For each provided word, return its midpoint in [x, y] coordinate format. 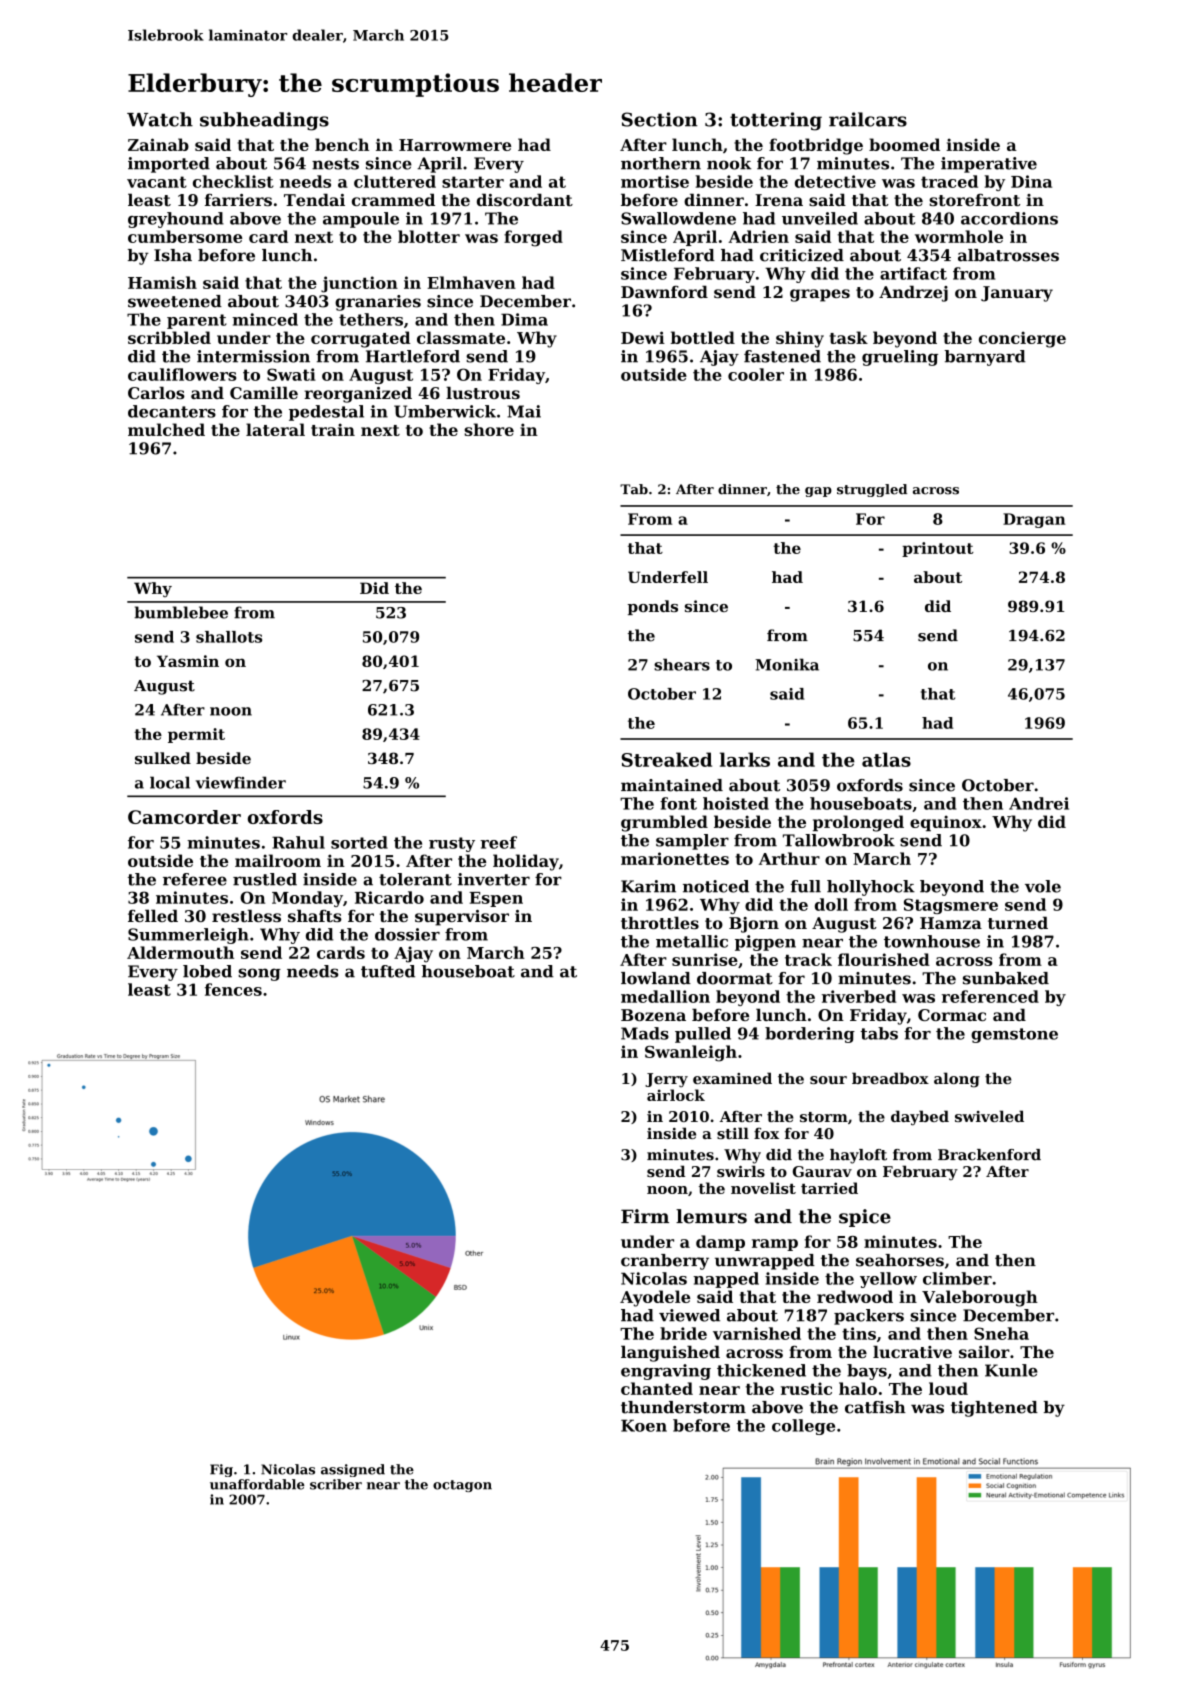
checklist [233, 181]
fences [233, 989]
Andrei [1039, 803]
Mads [645, 1033]
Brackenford [989, 1155]
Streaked [666, 759]
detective [835, 181]
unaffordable [257, 1484]
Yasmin [188, 661]
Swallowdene [678, 218]
